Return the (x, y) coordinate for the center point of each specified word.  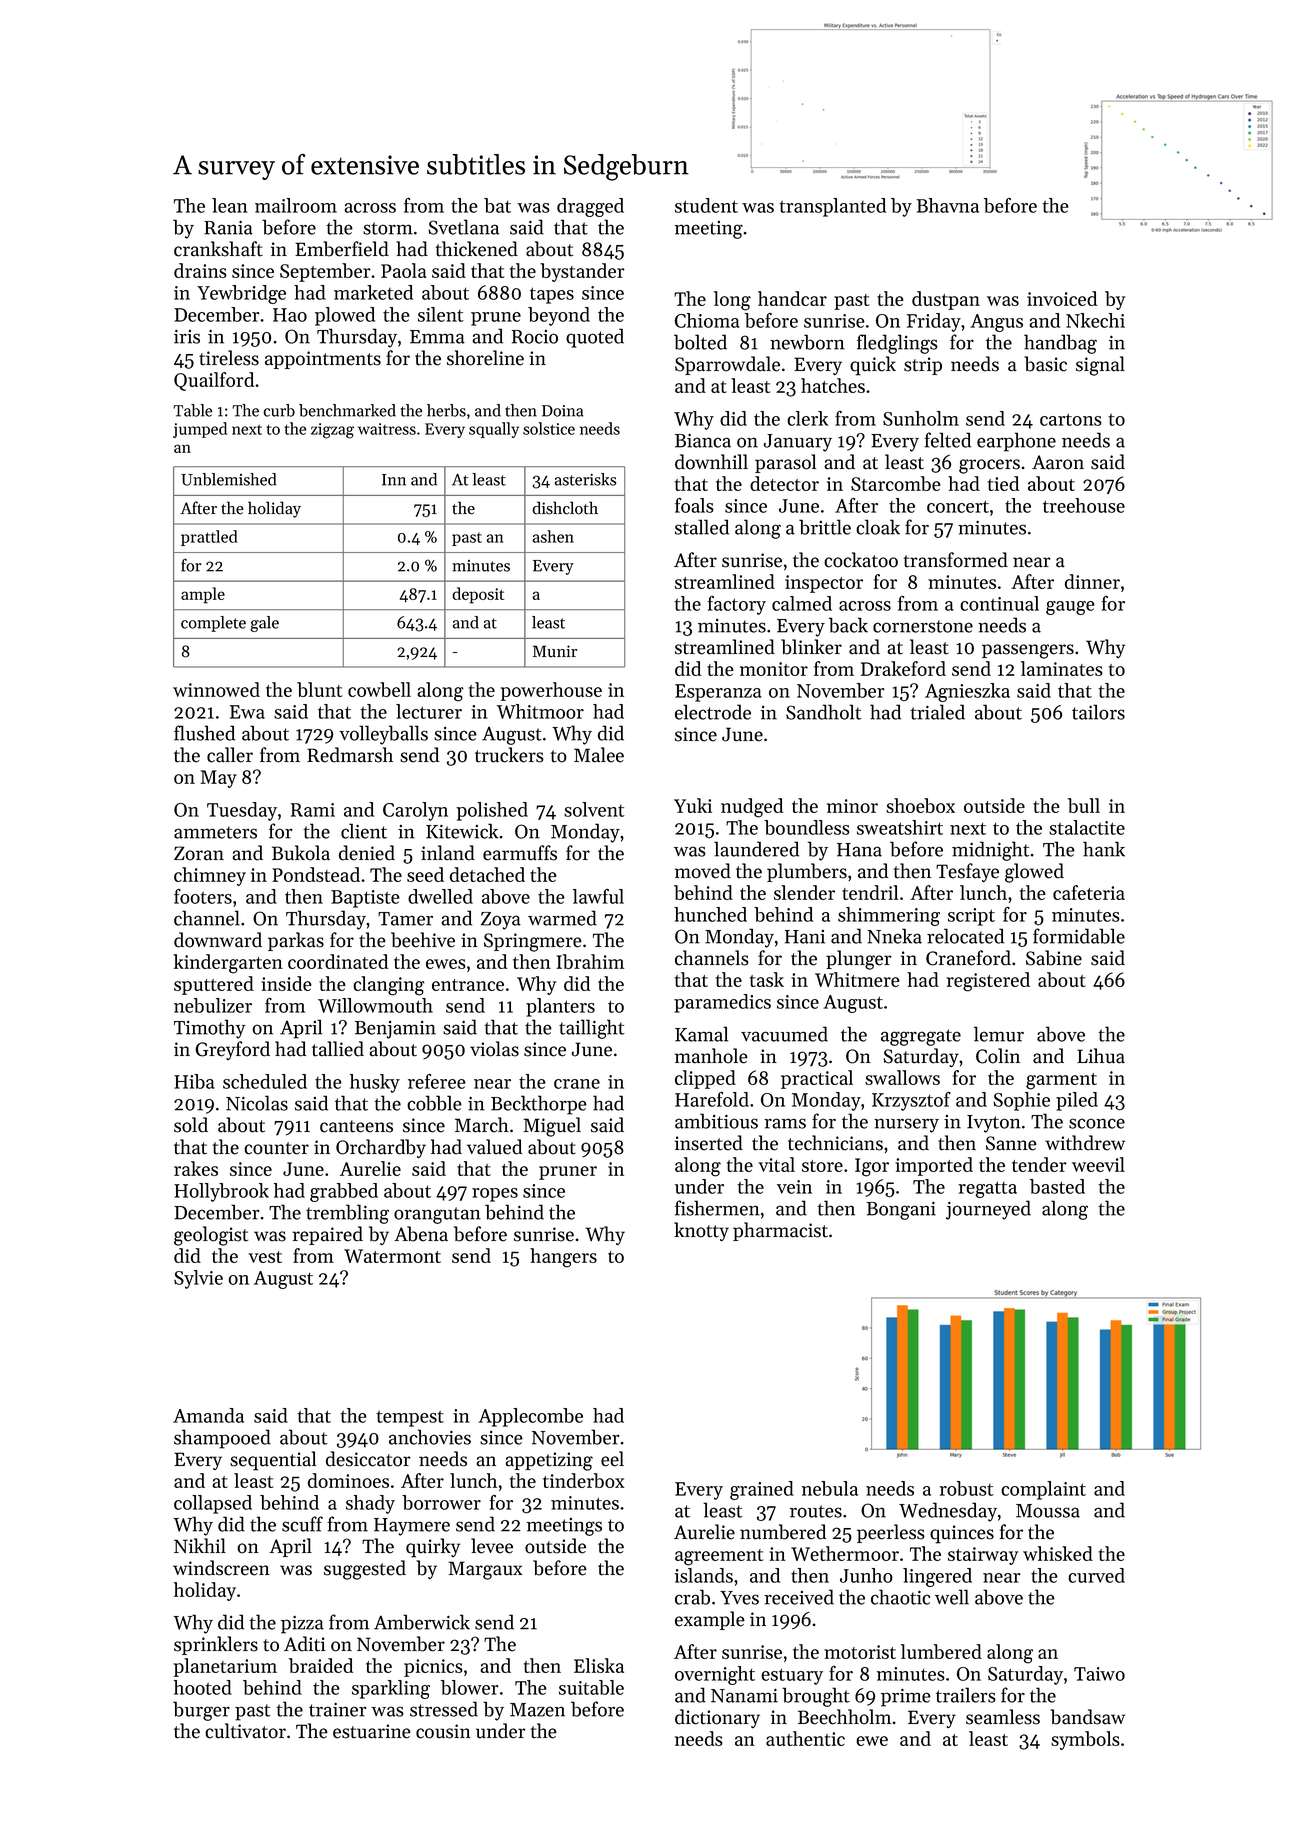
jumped (200, 430)
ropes (495, 1195)
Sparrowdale (727, 365)
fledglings (897, 344)
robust (966, 1488)
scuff (302, 1524)
